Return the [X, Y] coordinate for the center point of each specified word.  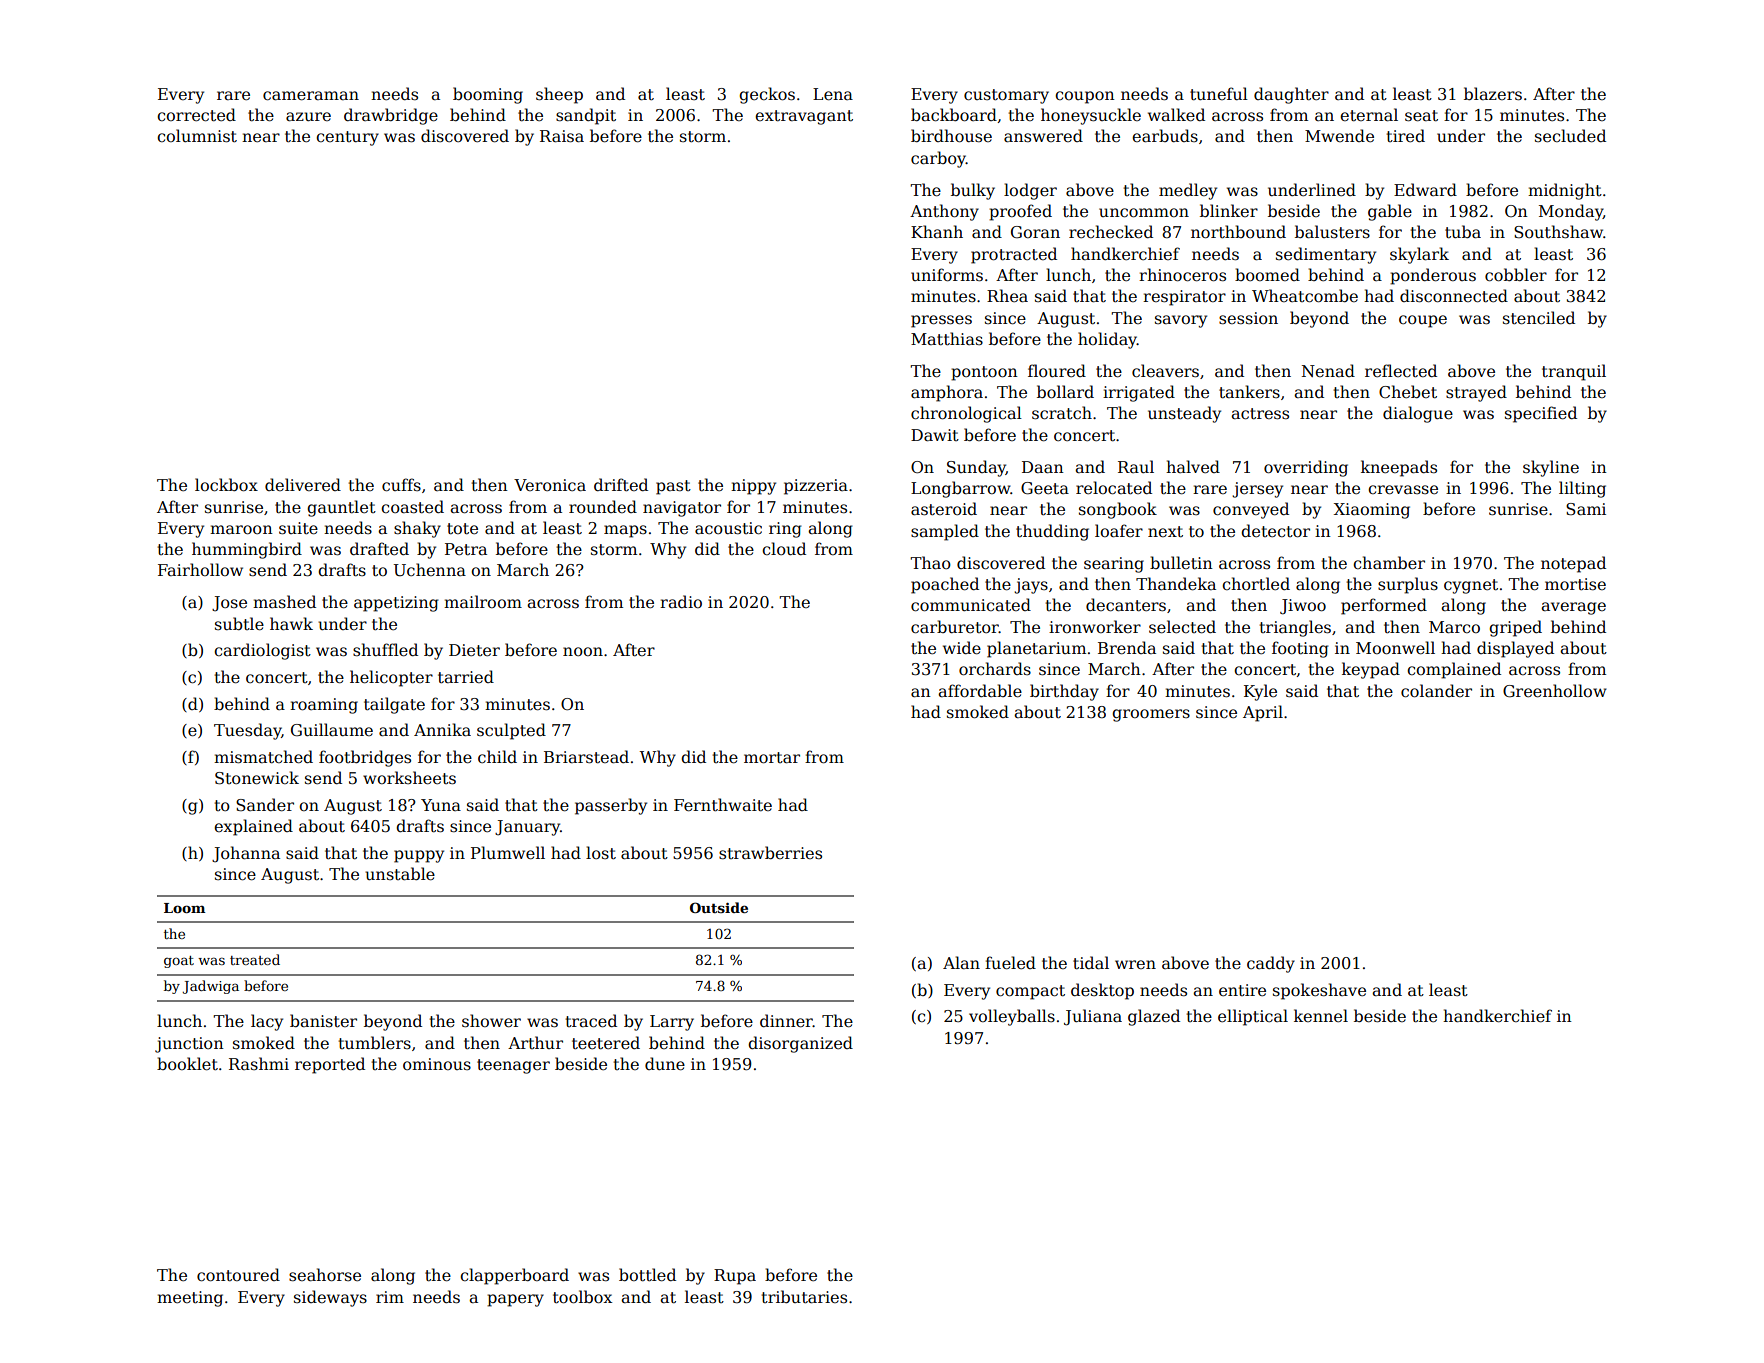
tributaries [804, 1297]
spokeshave [1319, 991]
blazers [1493, 94]
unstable [400, 874]
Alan [961, 962]
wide [962, 648]
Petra [466, 549]
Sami [1586, 509]
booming [488, 95]
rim [390, 1297]
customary [1006, 96]
